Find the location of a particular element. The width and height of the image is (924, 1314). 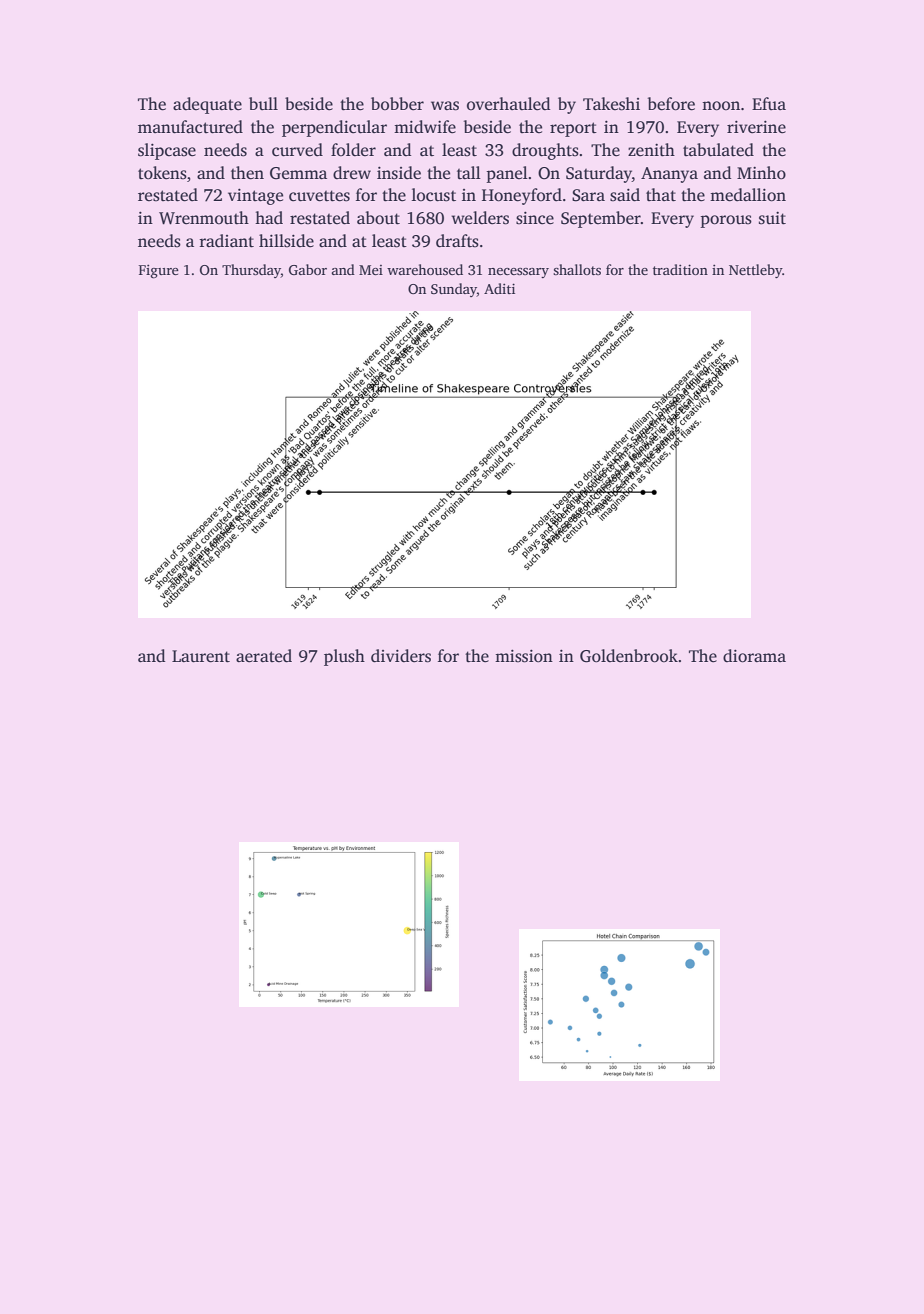

folder is located at coordinates (353, 150).
